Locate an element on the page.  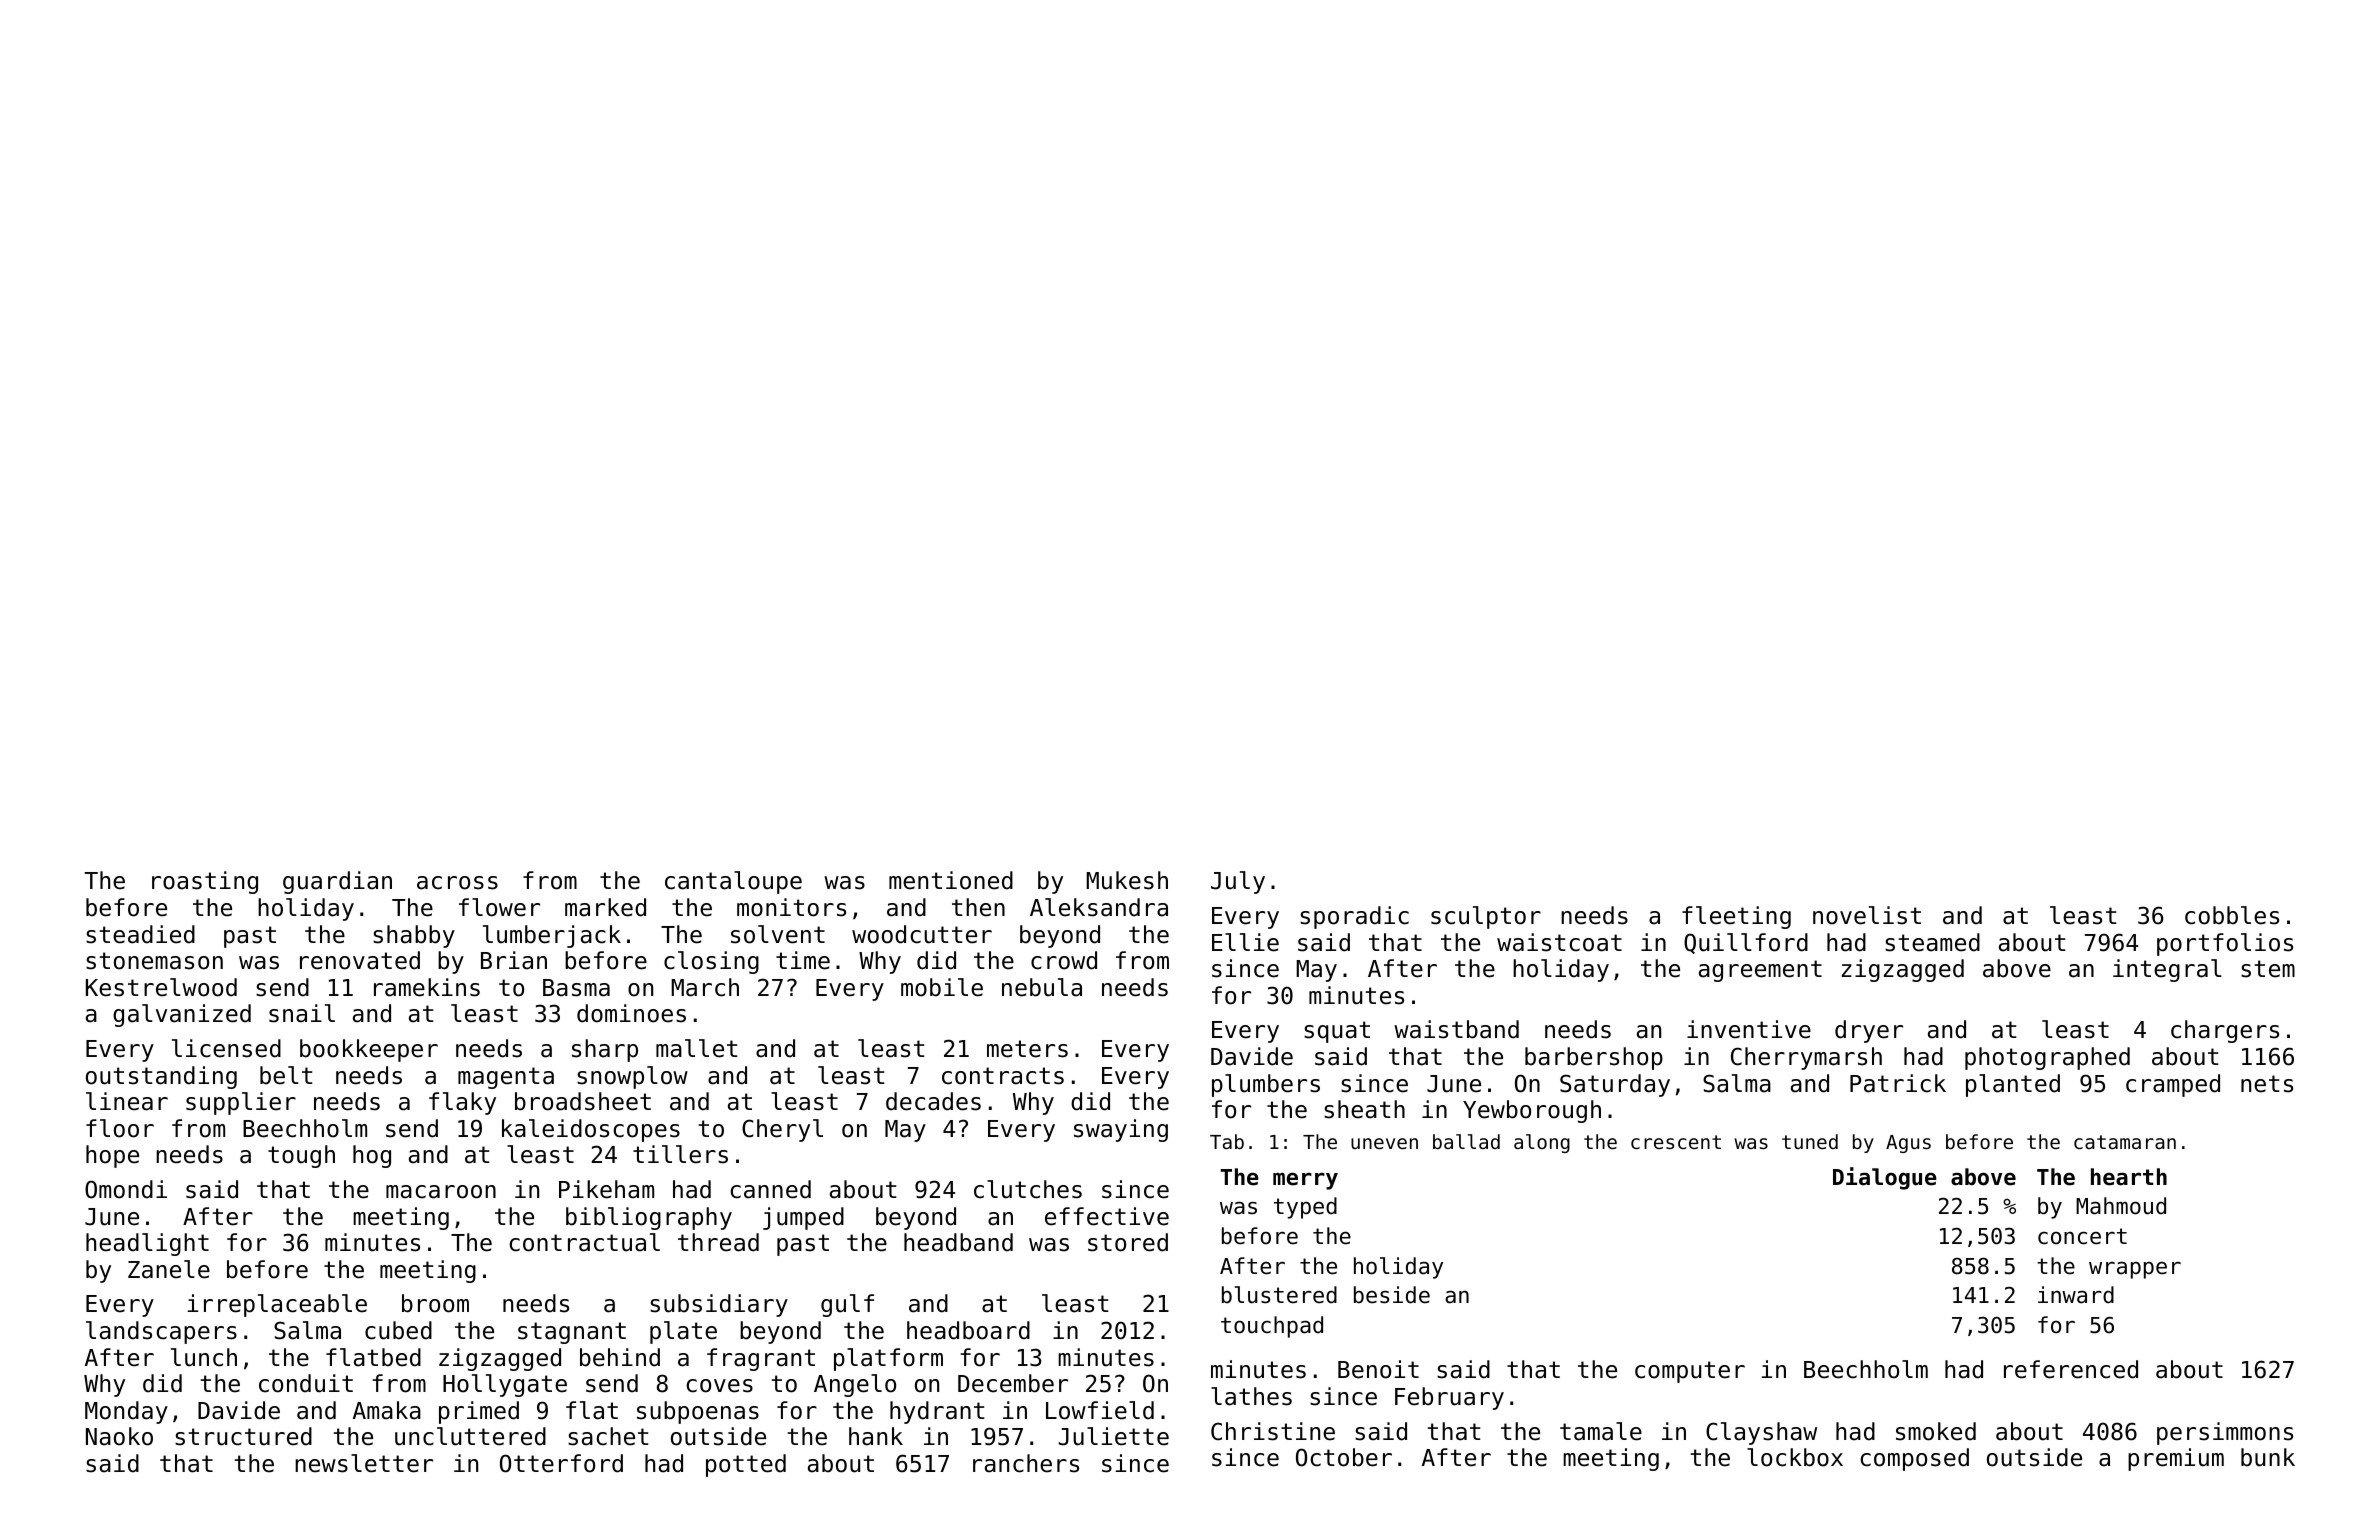
wrapper is located at coordinates (2135, 1270).
